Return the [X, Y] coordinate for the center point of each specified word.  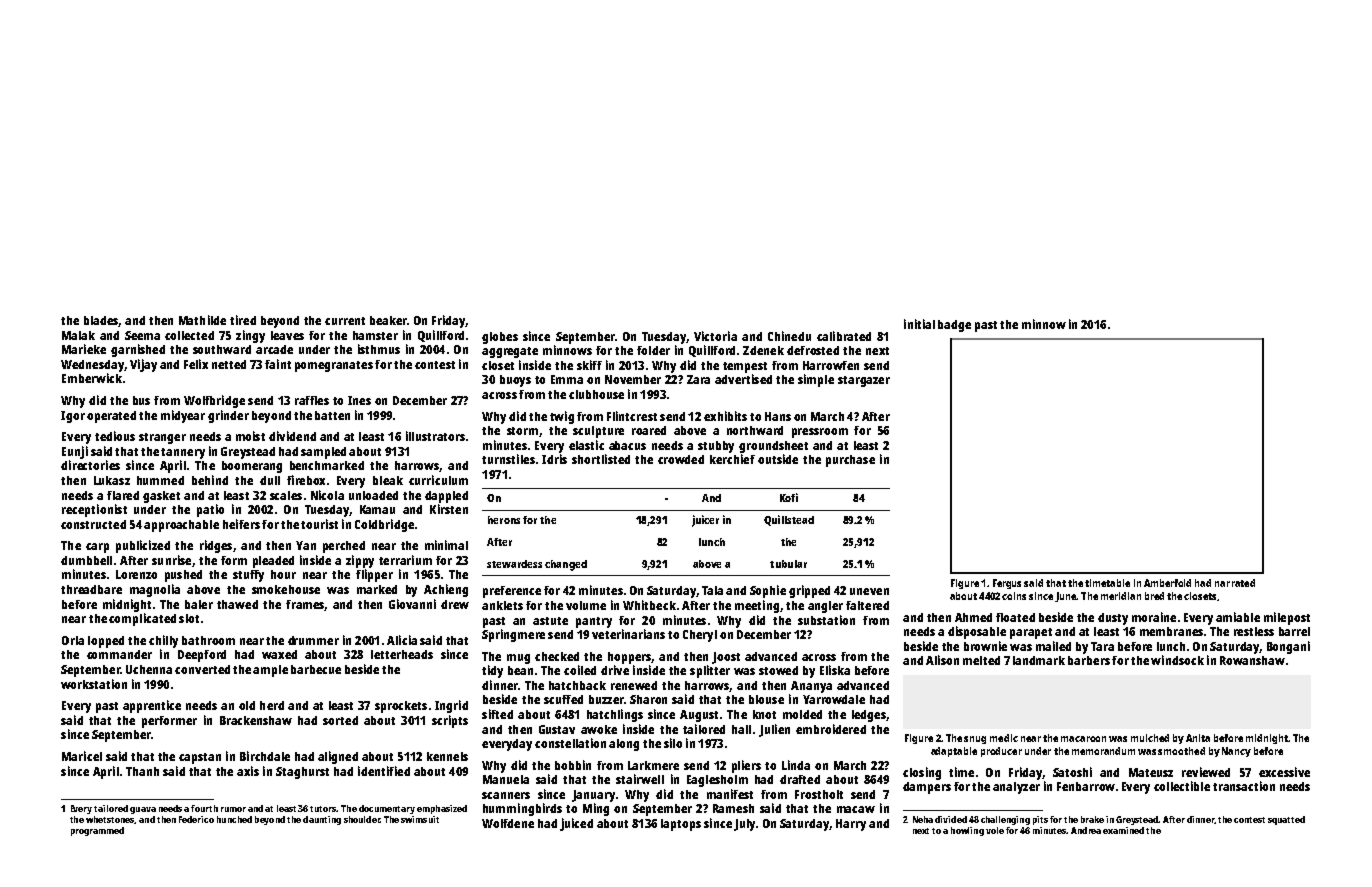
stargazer [864, 381]
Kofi [789, 497]
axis [248, 771]
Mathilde [202, 320]
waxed [279, 654]
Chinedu [789, 336]
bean [520, 670]
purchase [850, 461]
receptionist [94, 510]
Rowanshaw [1252, 660]
